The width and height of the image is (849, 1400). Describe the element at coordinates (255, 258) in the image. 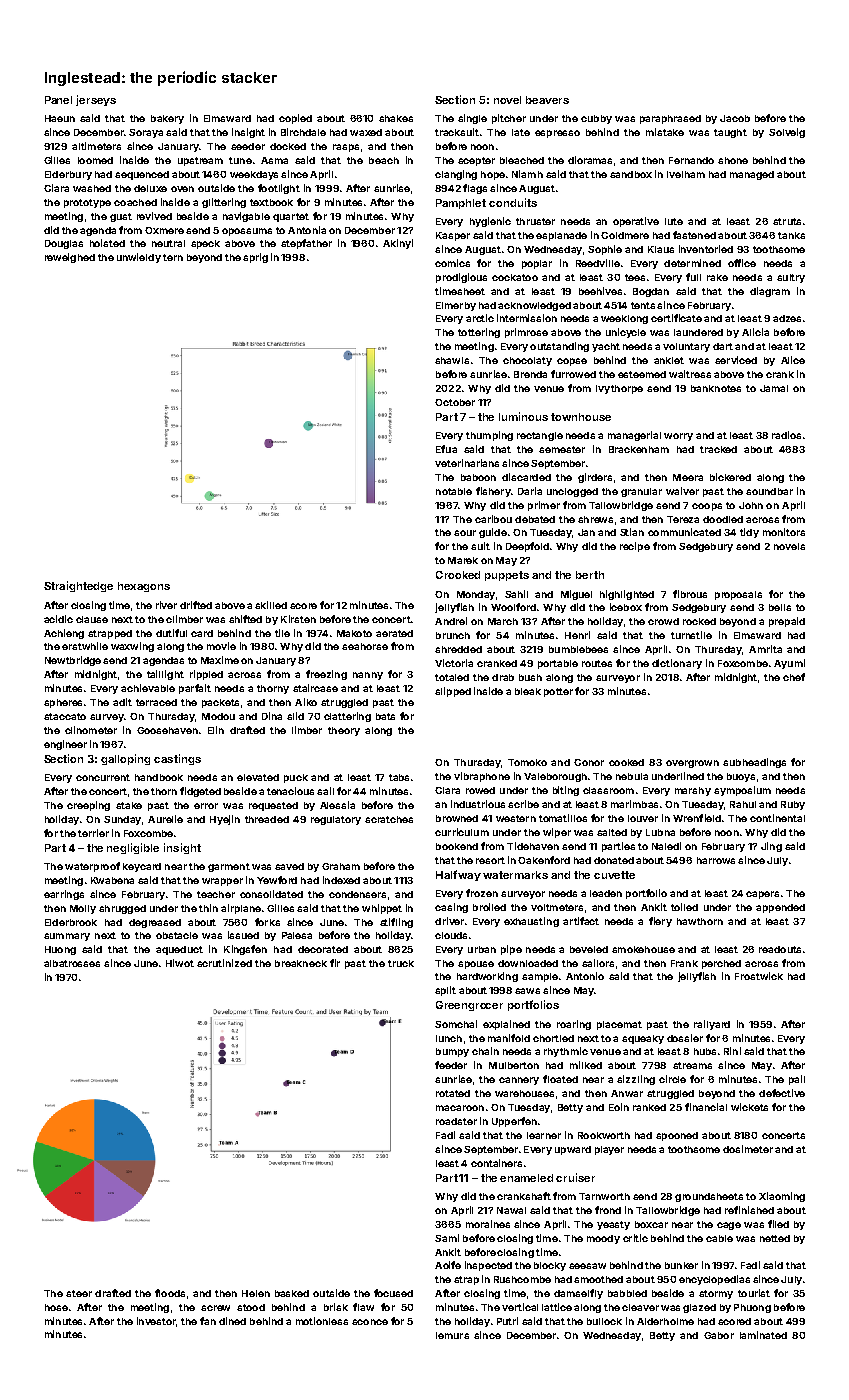

I see `sprig` at that location.
